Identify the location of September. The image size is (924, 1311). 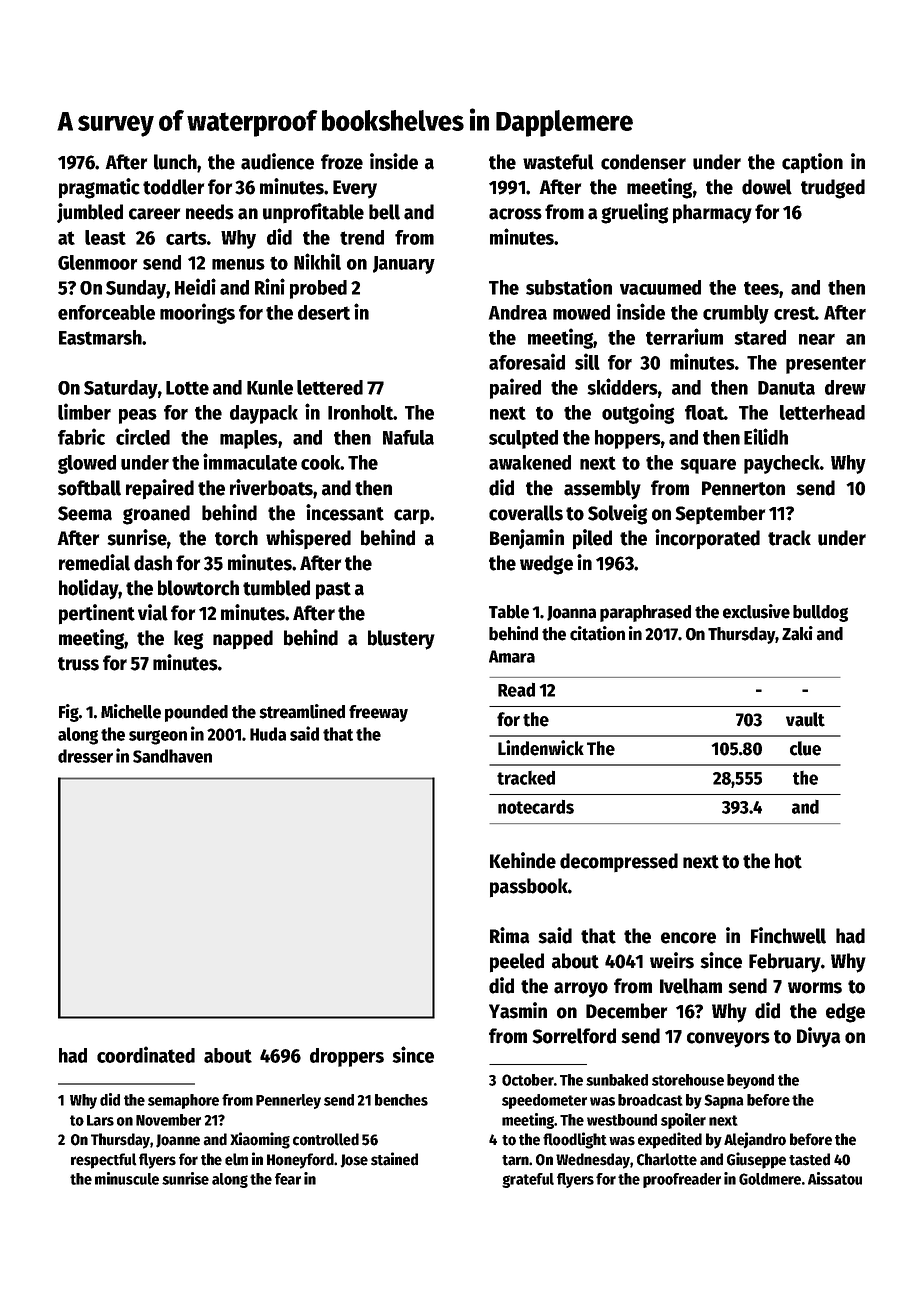
(720, 514).
